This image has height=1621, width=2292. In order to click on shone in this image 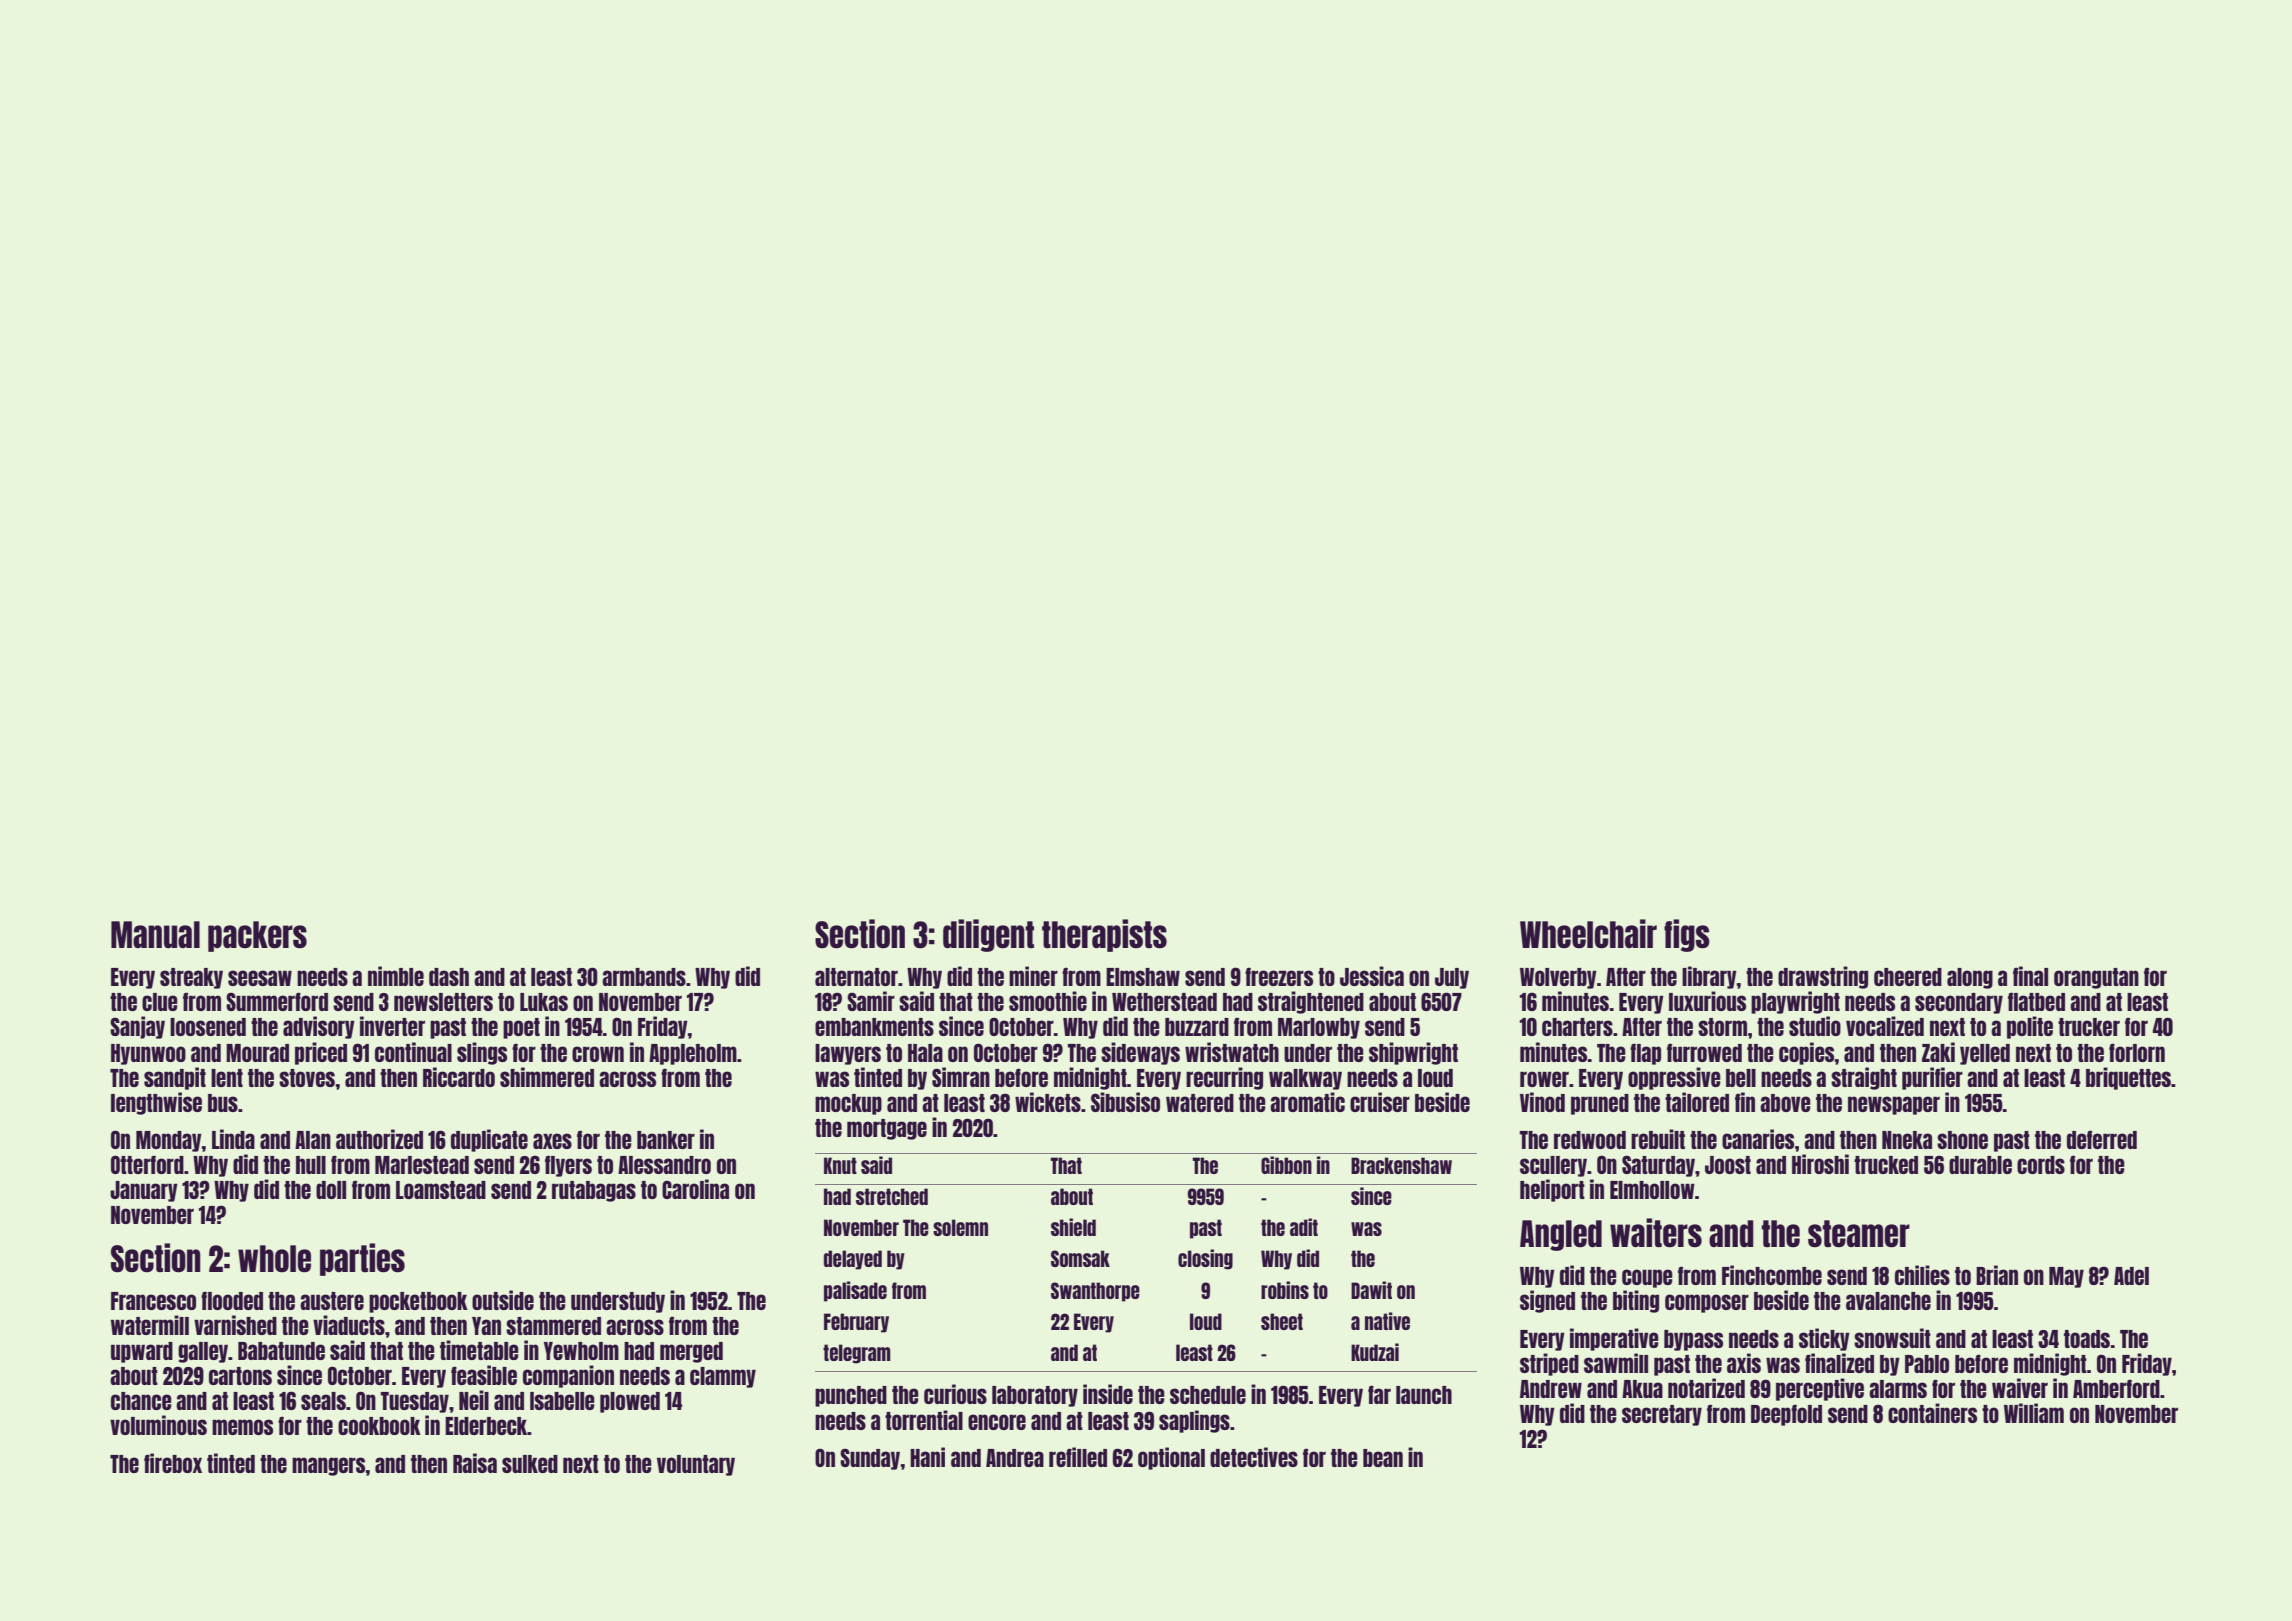, I will do `click(1962, 1140)`.
